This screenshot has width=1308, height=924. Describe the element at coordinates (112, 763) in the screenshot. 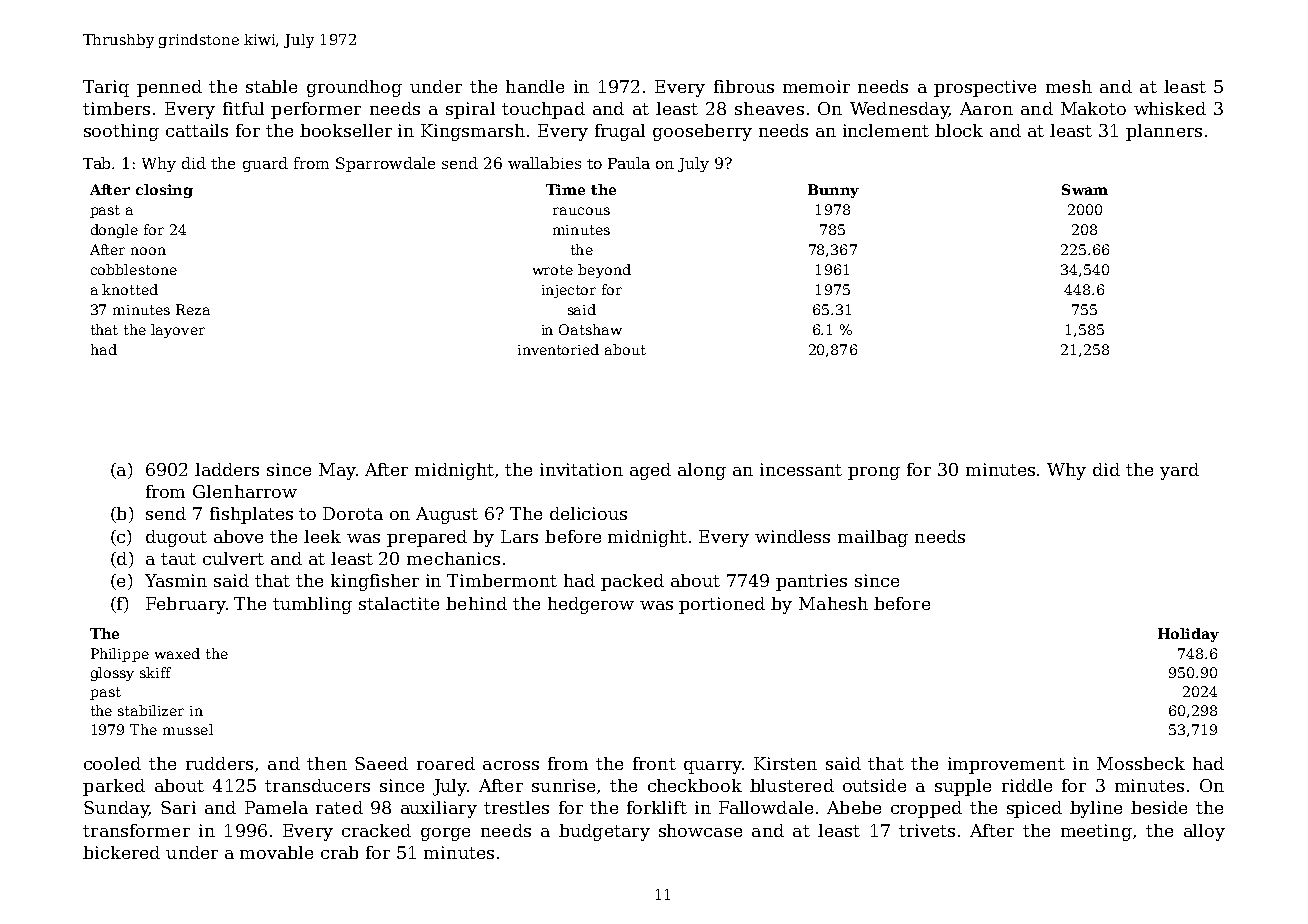

I see `cooled` at that location.
